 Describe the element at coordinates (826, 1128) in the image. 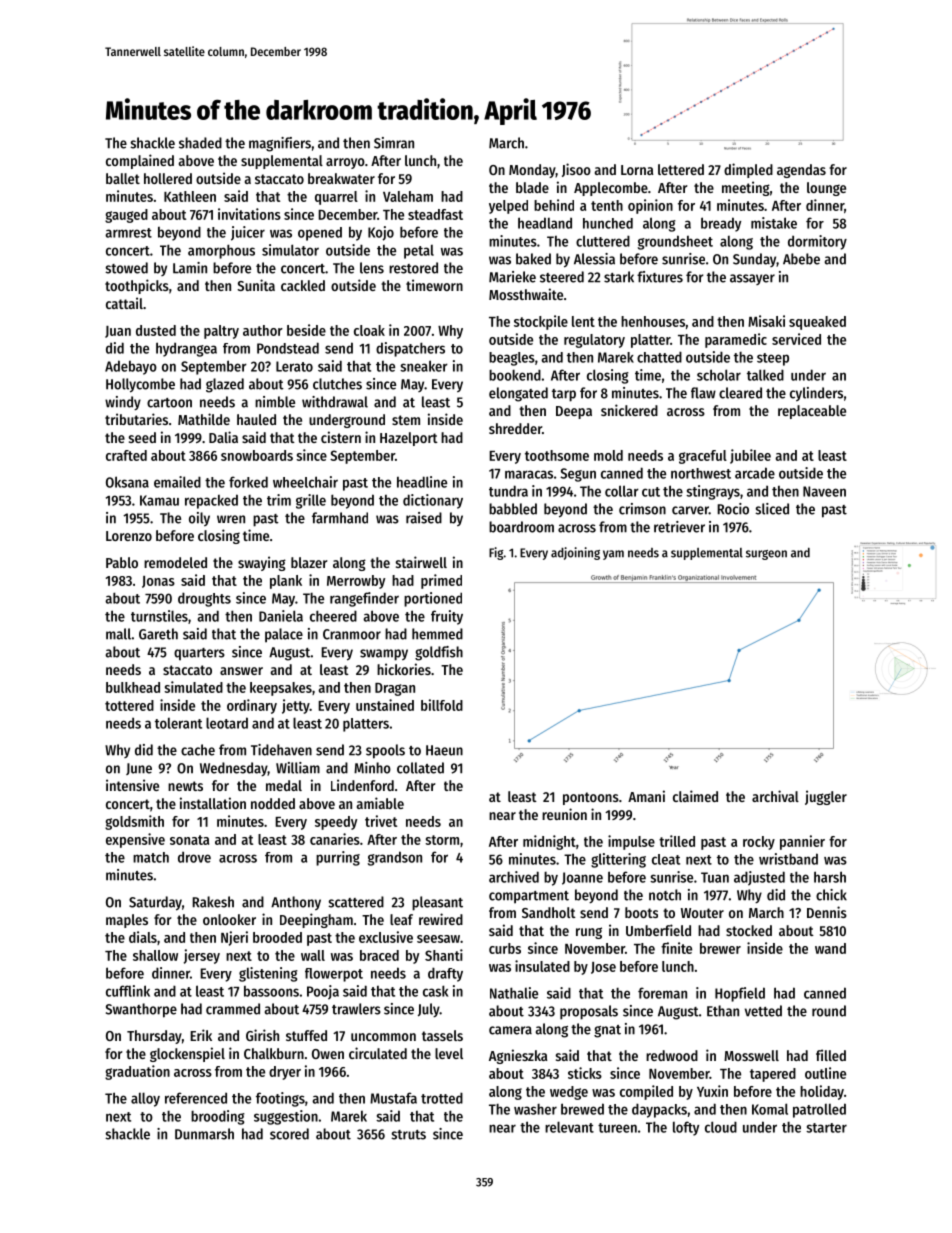

I see `starter` at that location.
